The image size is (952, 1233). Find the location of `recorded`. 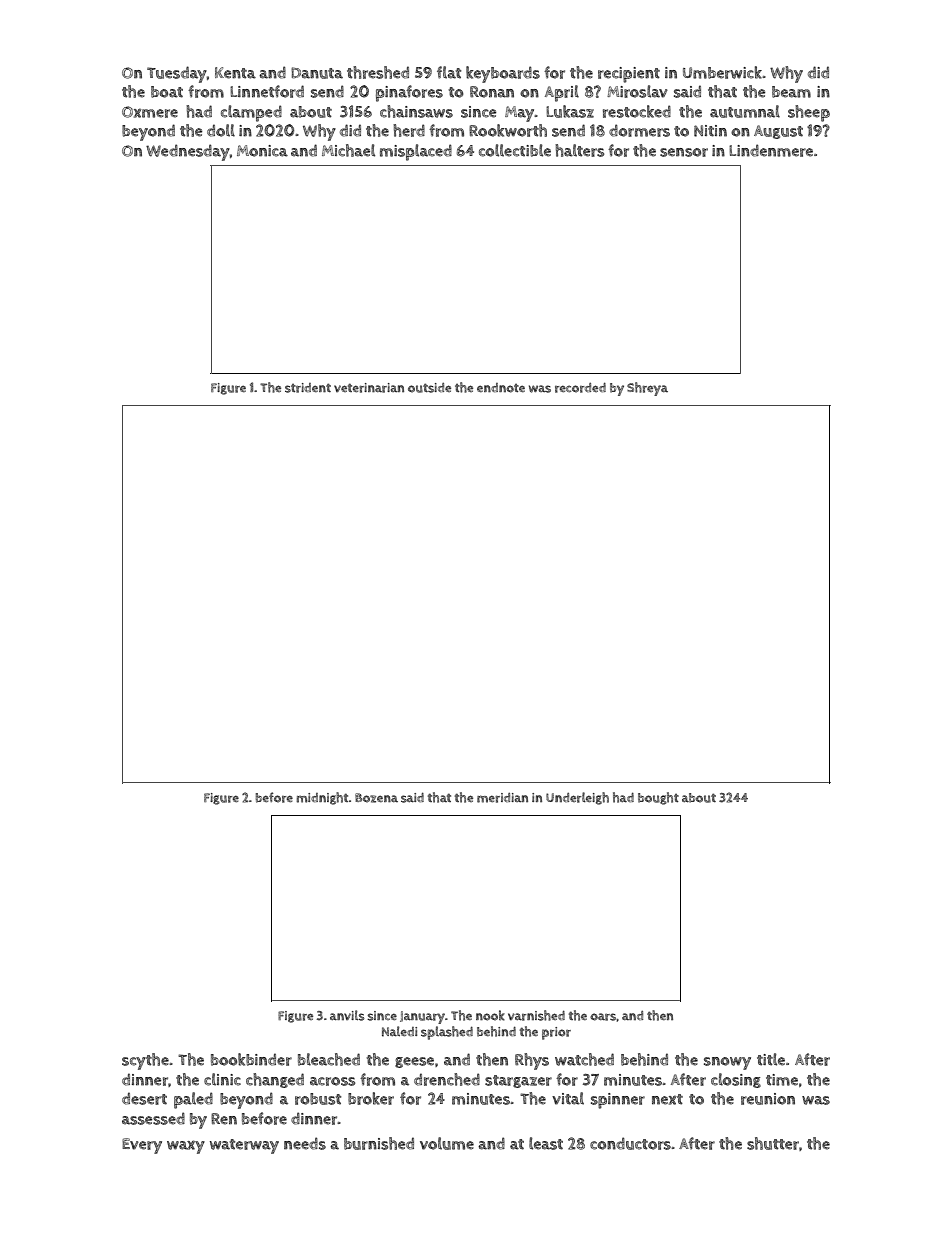

recorded is located at coordinates (580, 388).
